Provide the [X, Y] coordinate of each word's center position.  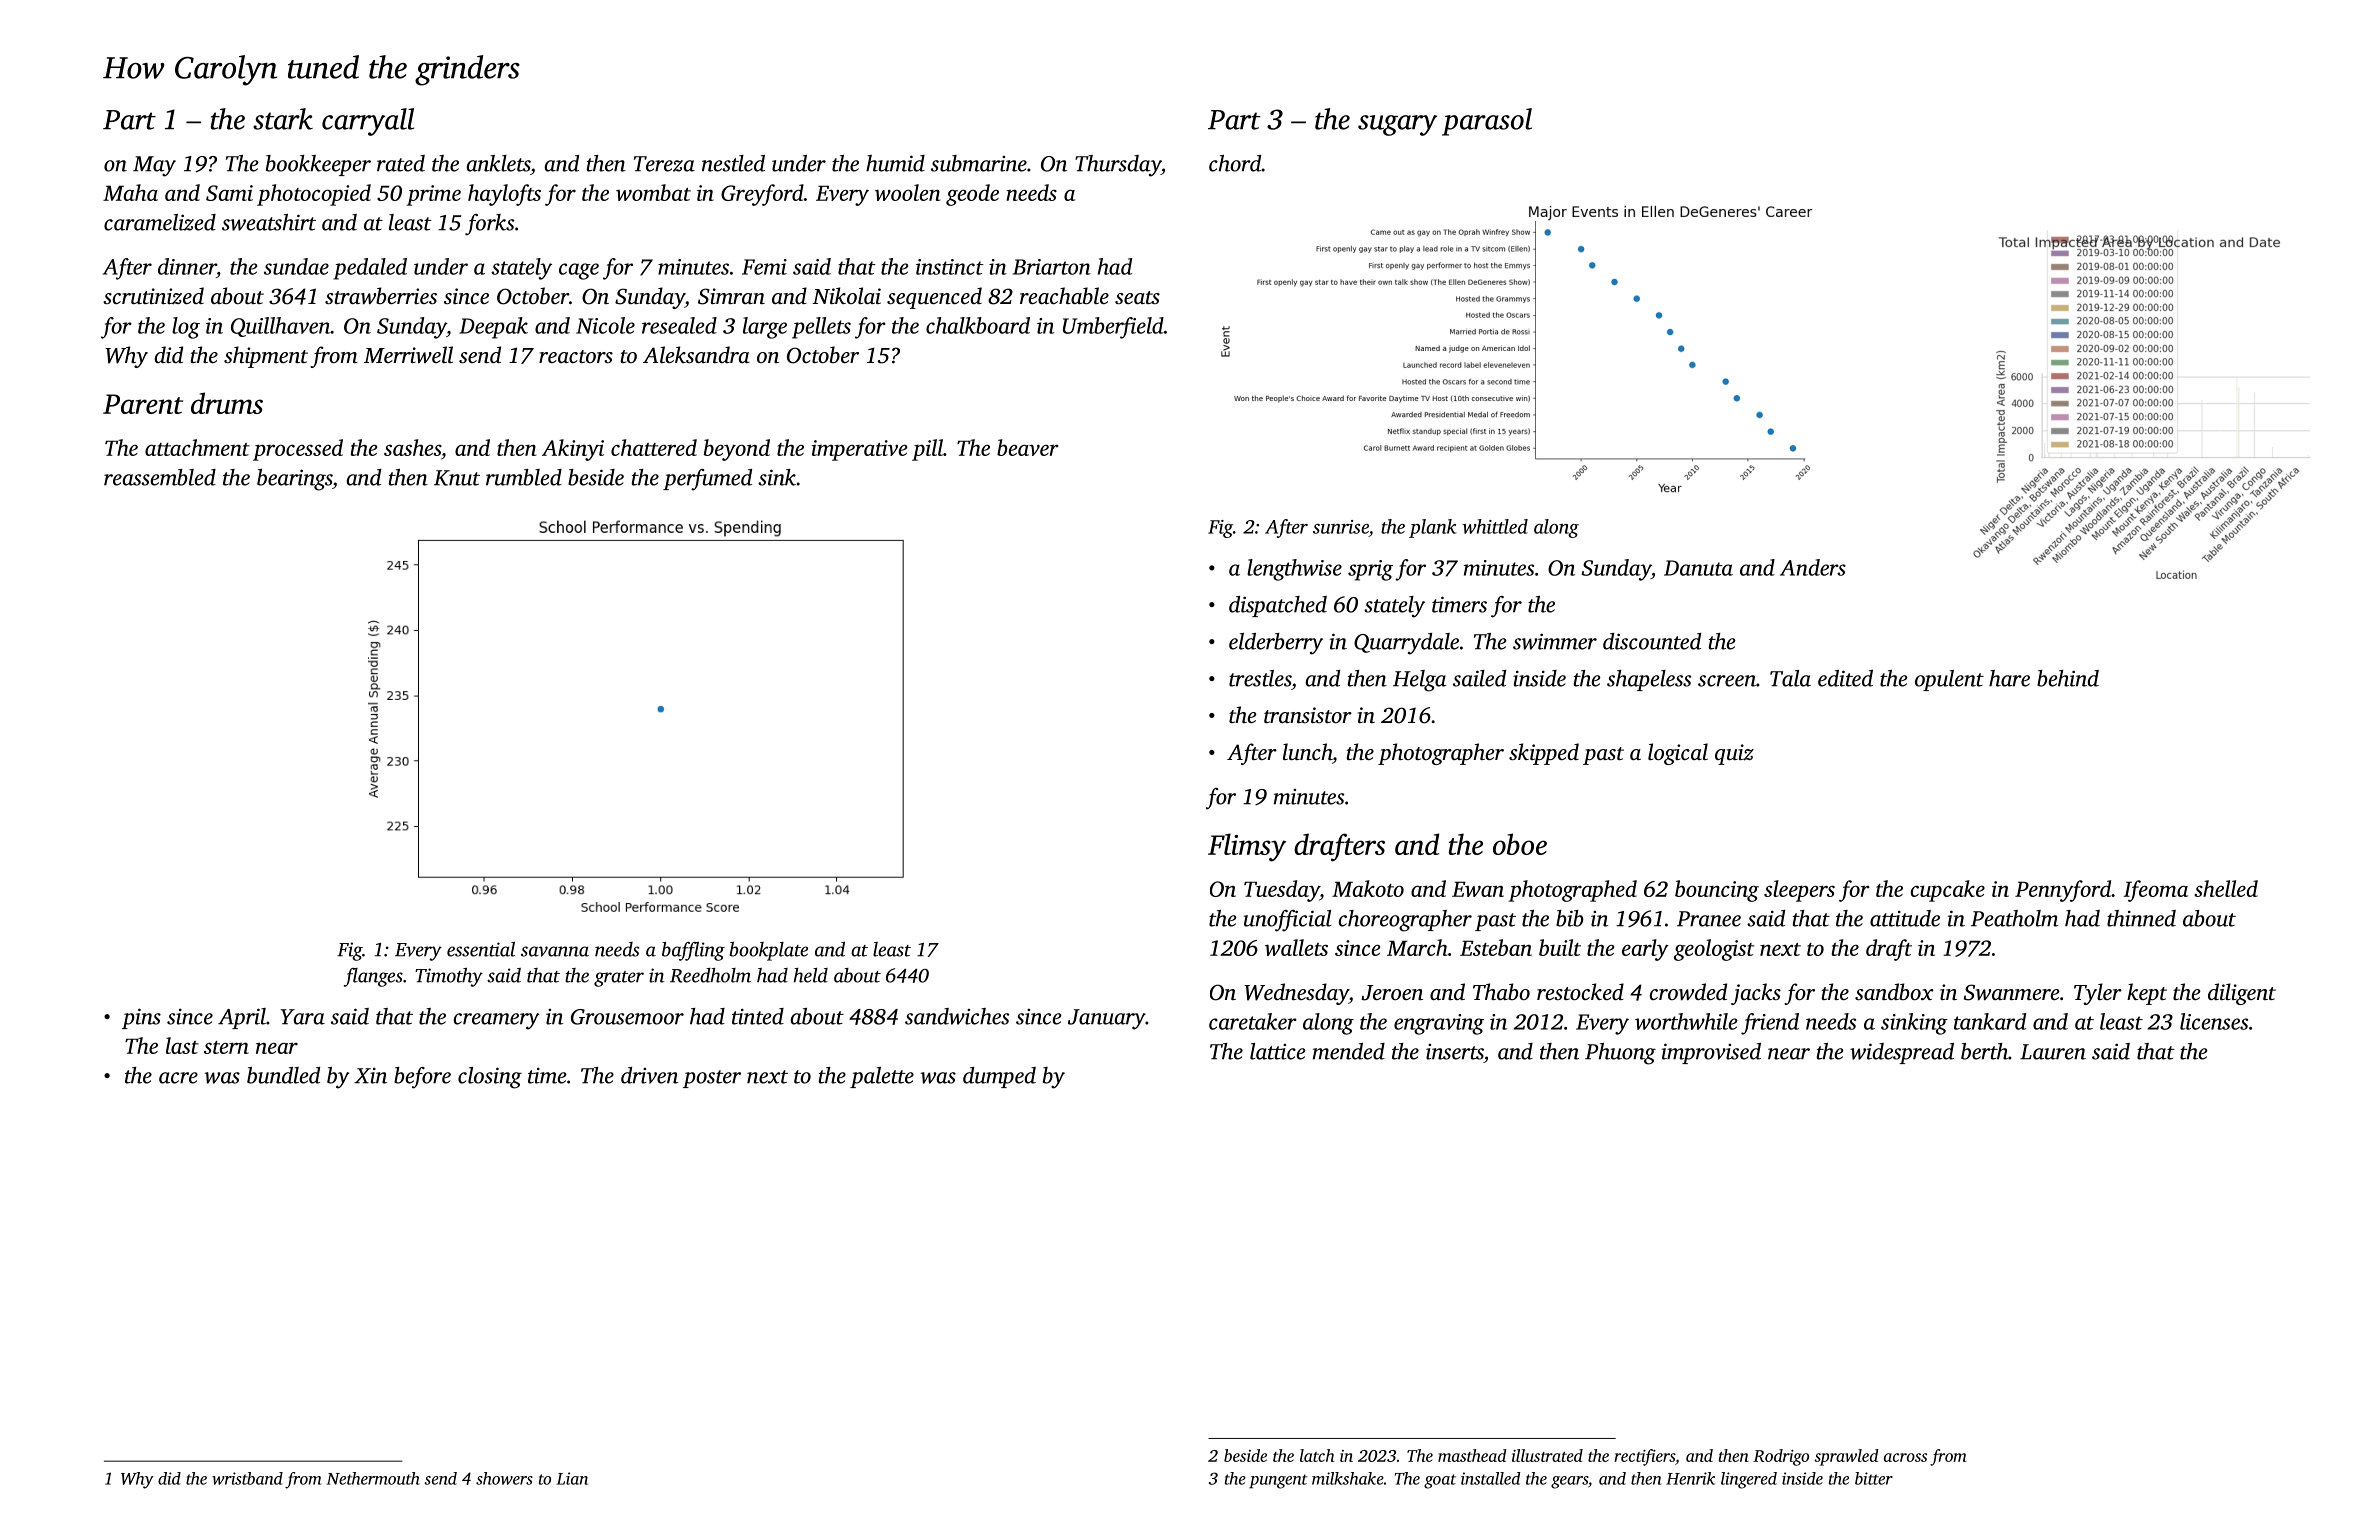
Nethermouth [373, 1478]
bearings [294, 480]
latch [1317, 1455]
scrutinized [153, 296]
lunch [1307, 751]
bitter [1874, 1478]
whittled [1495, 526]
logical [1678, 754]
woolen [907, 192]
